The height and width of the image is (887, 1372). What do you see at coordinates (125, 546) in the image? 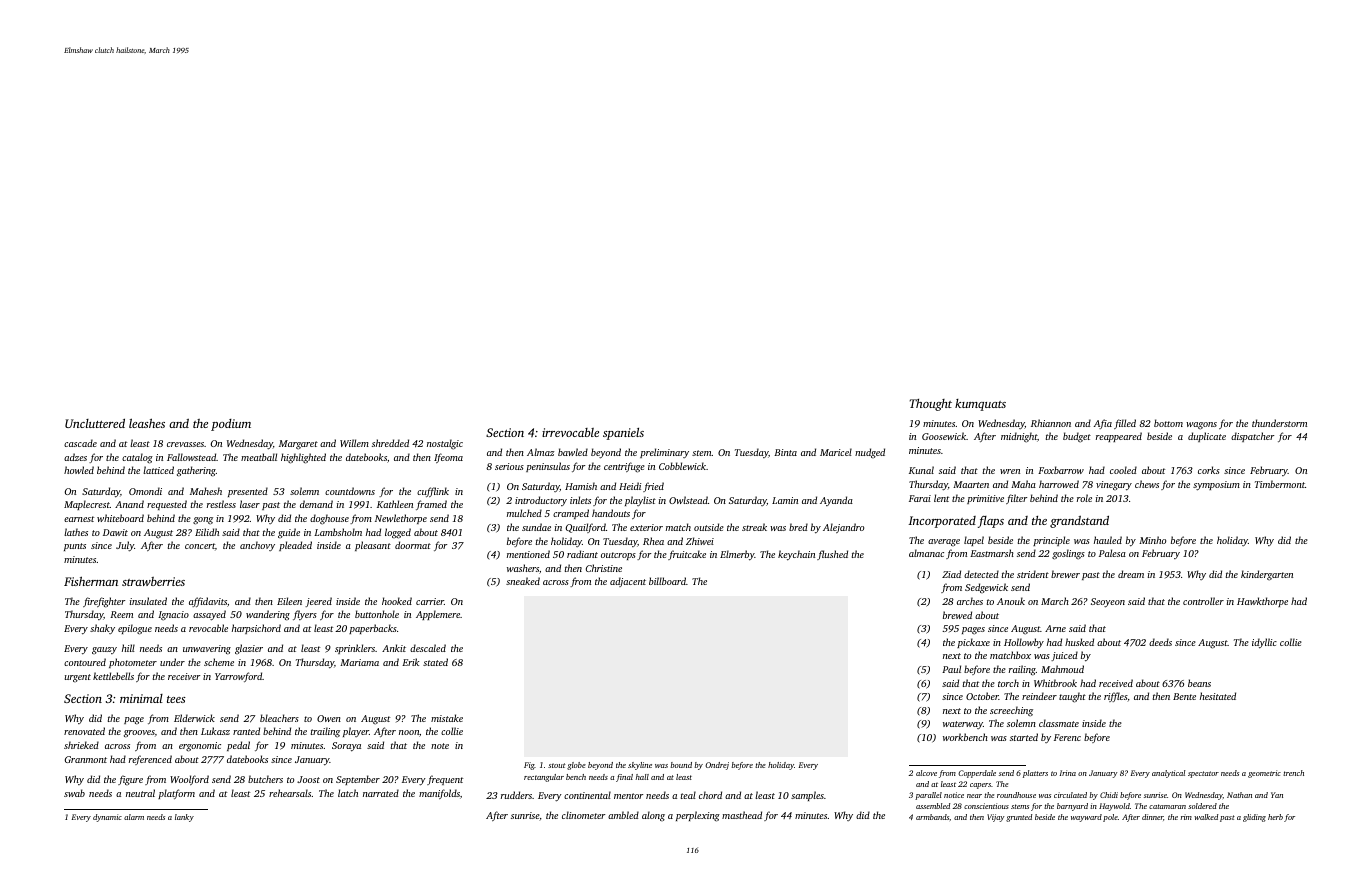
I see `July` at bounding box center [125, 546].
